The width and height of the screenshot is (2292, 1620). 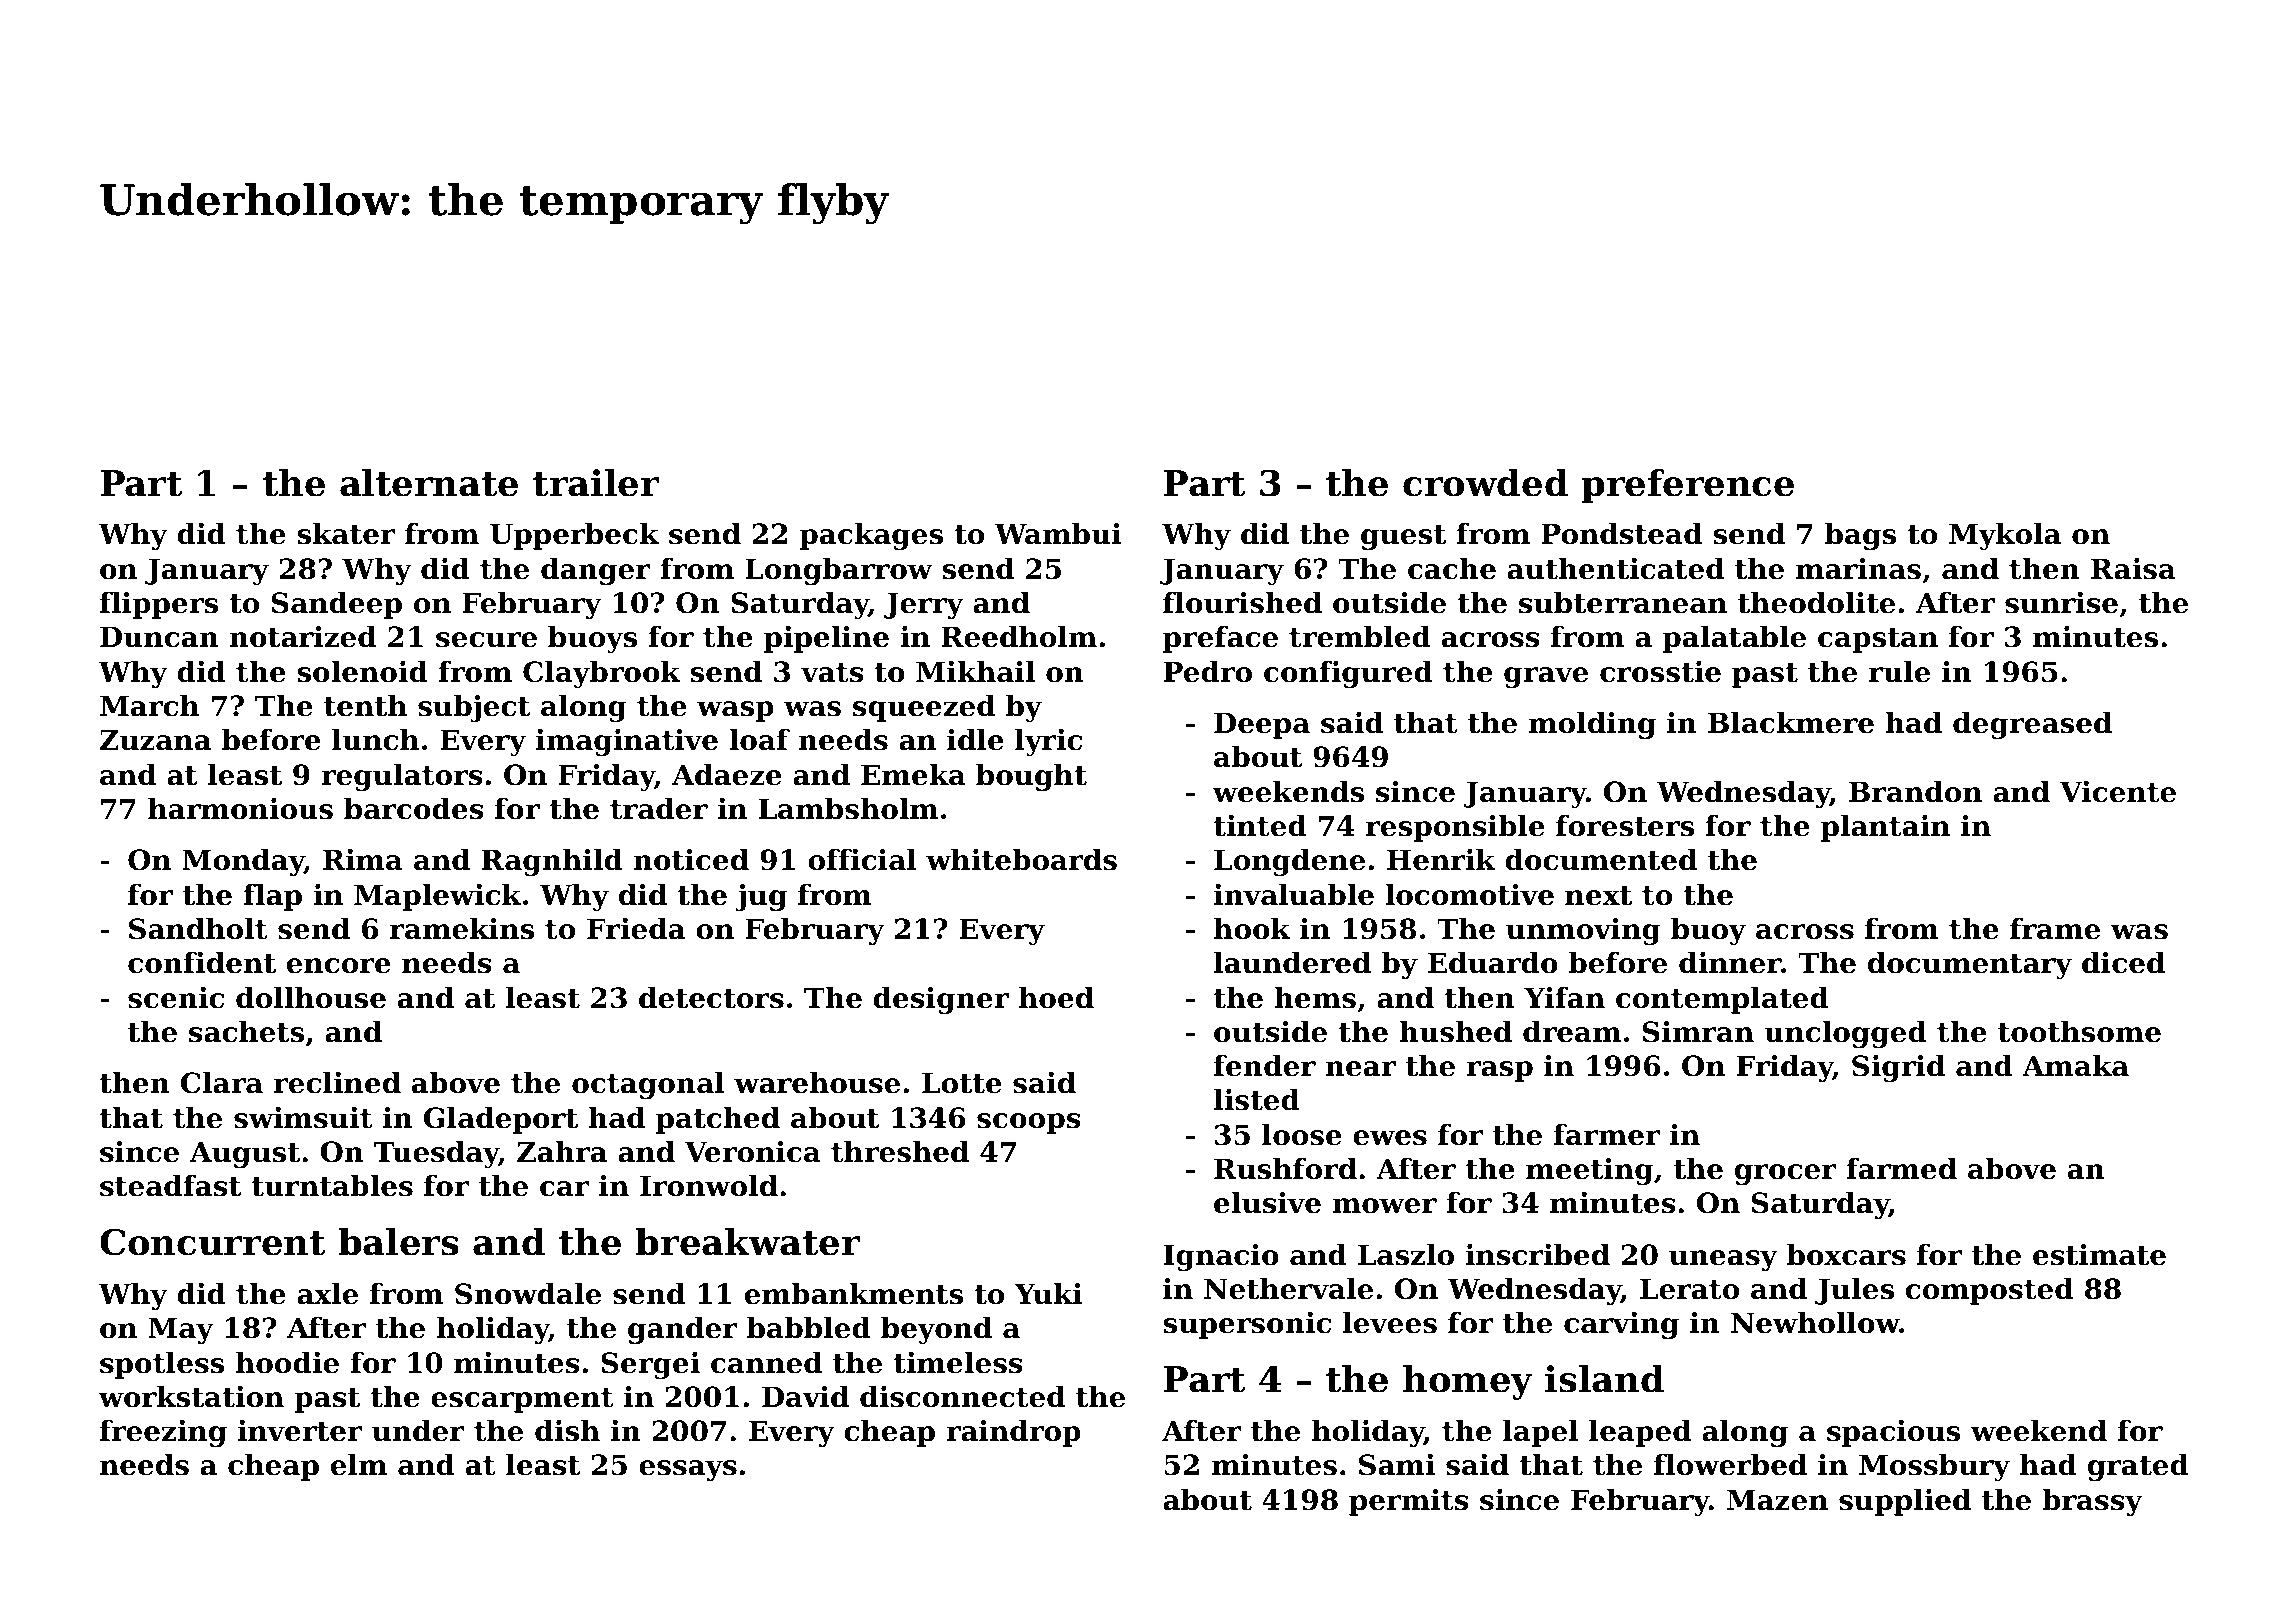 I want to click on bags, so click(x=1860, y=536).
